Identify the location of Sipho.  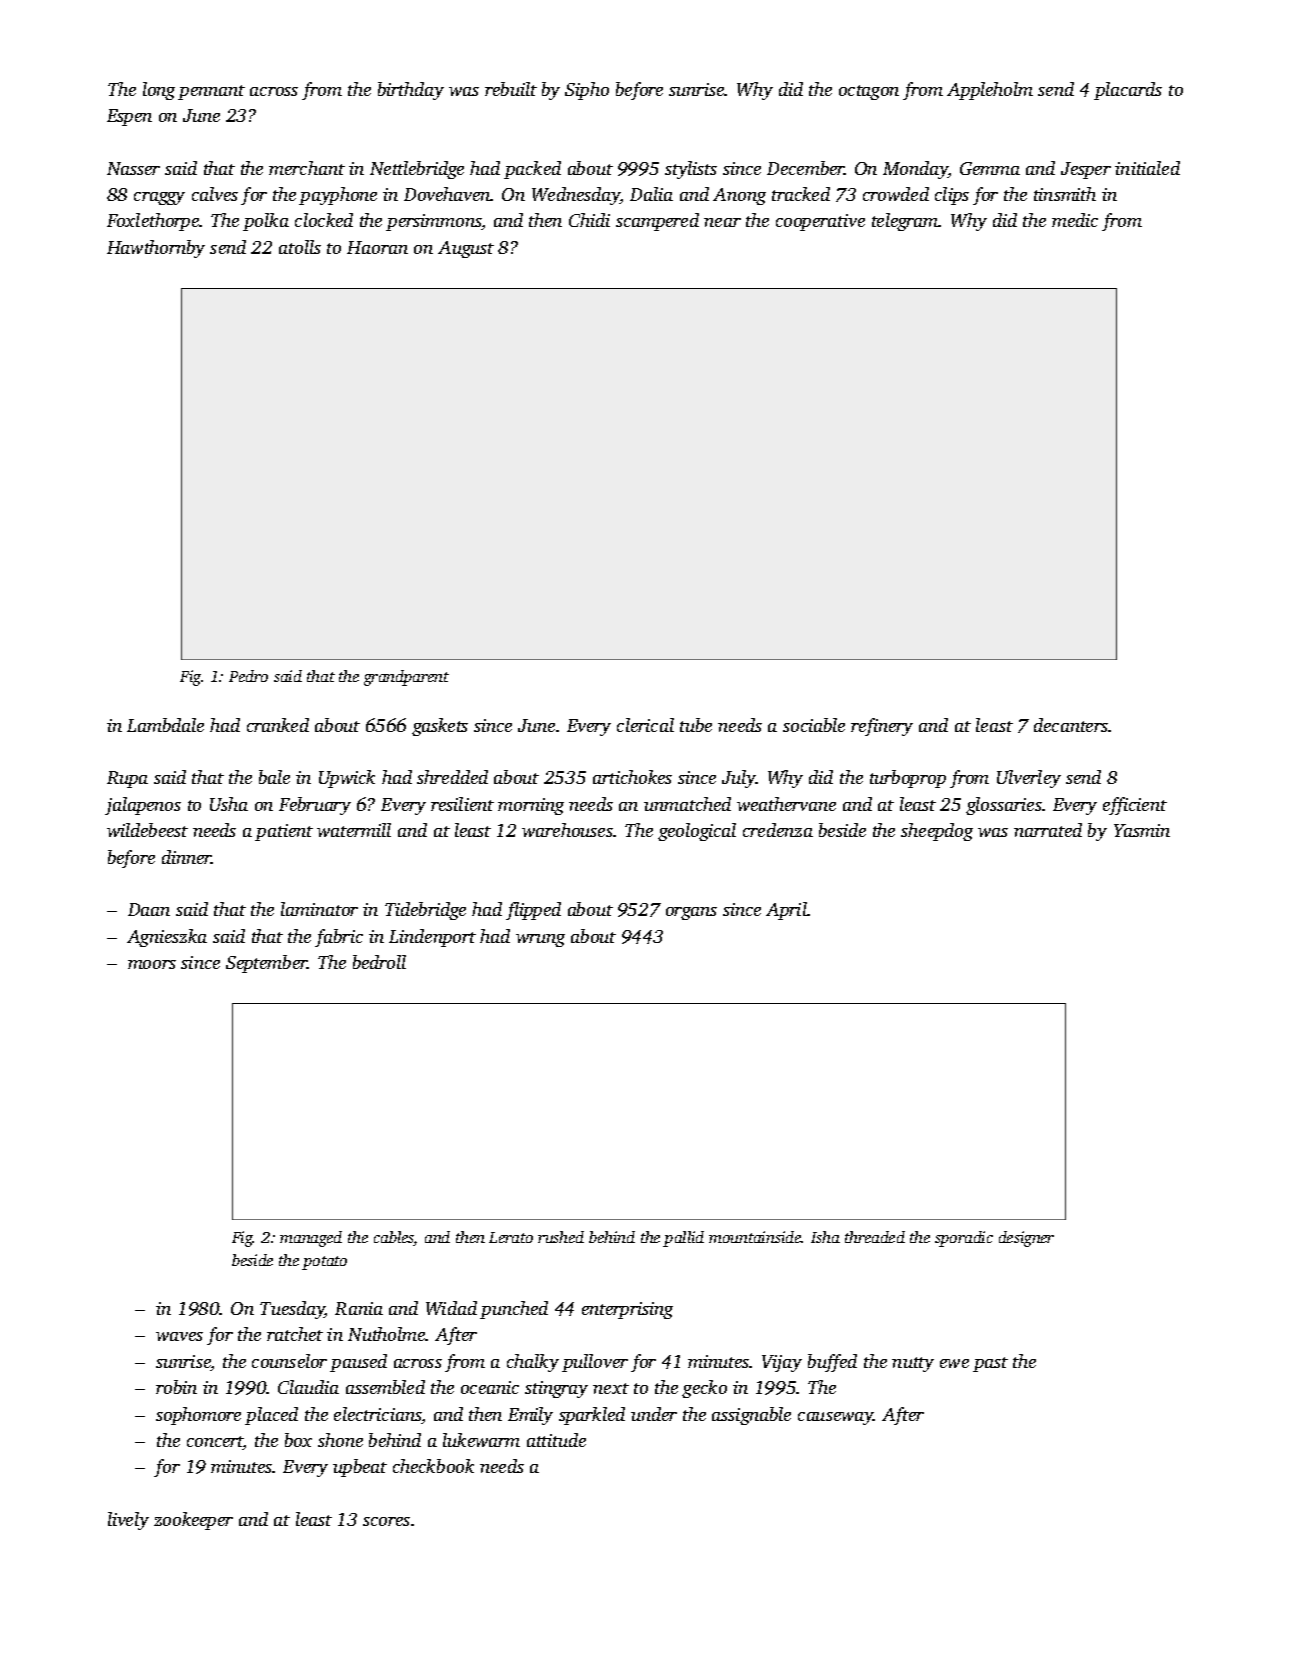
(587, 91).
